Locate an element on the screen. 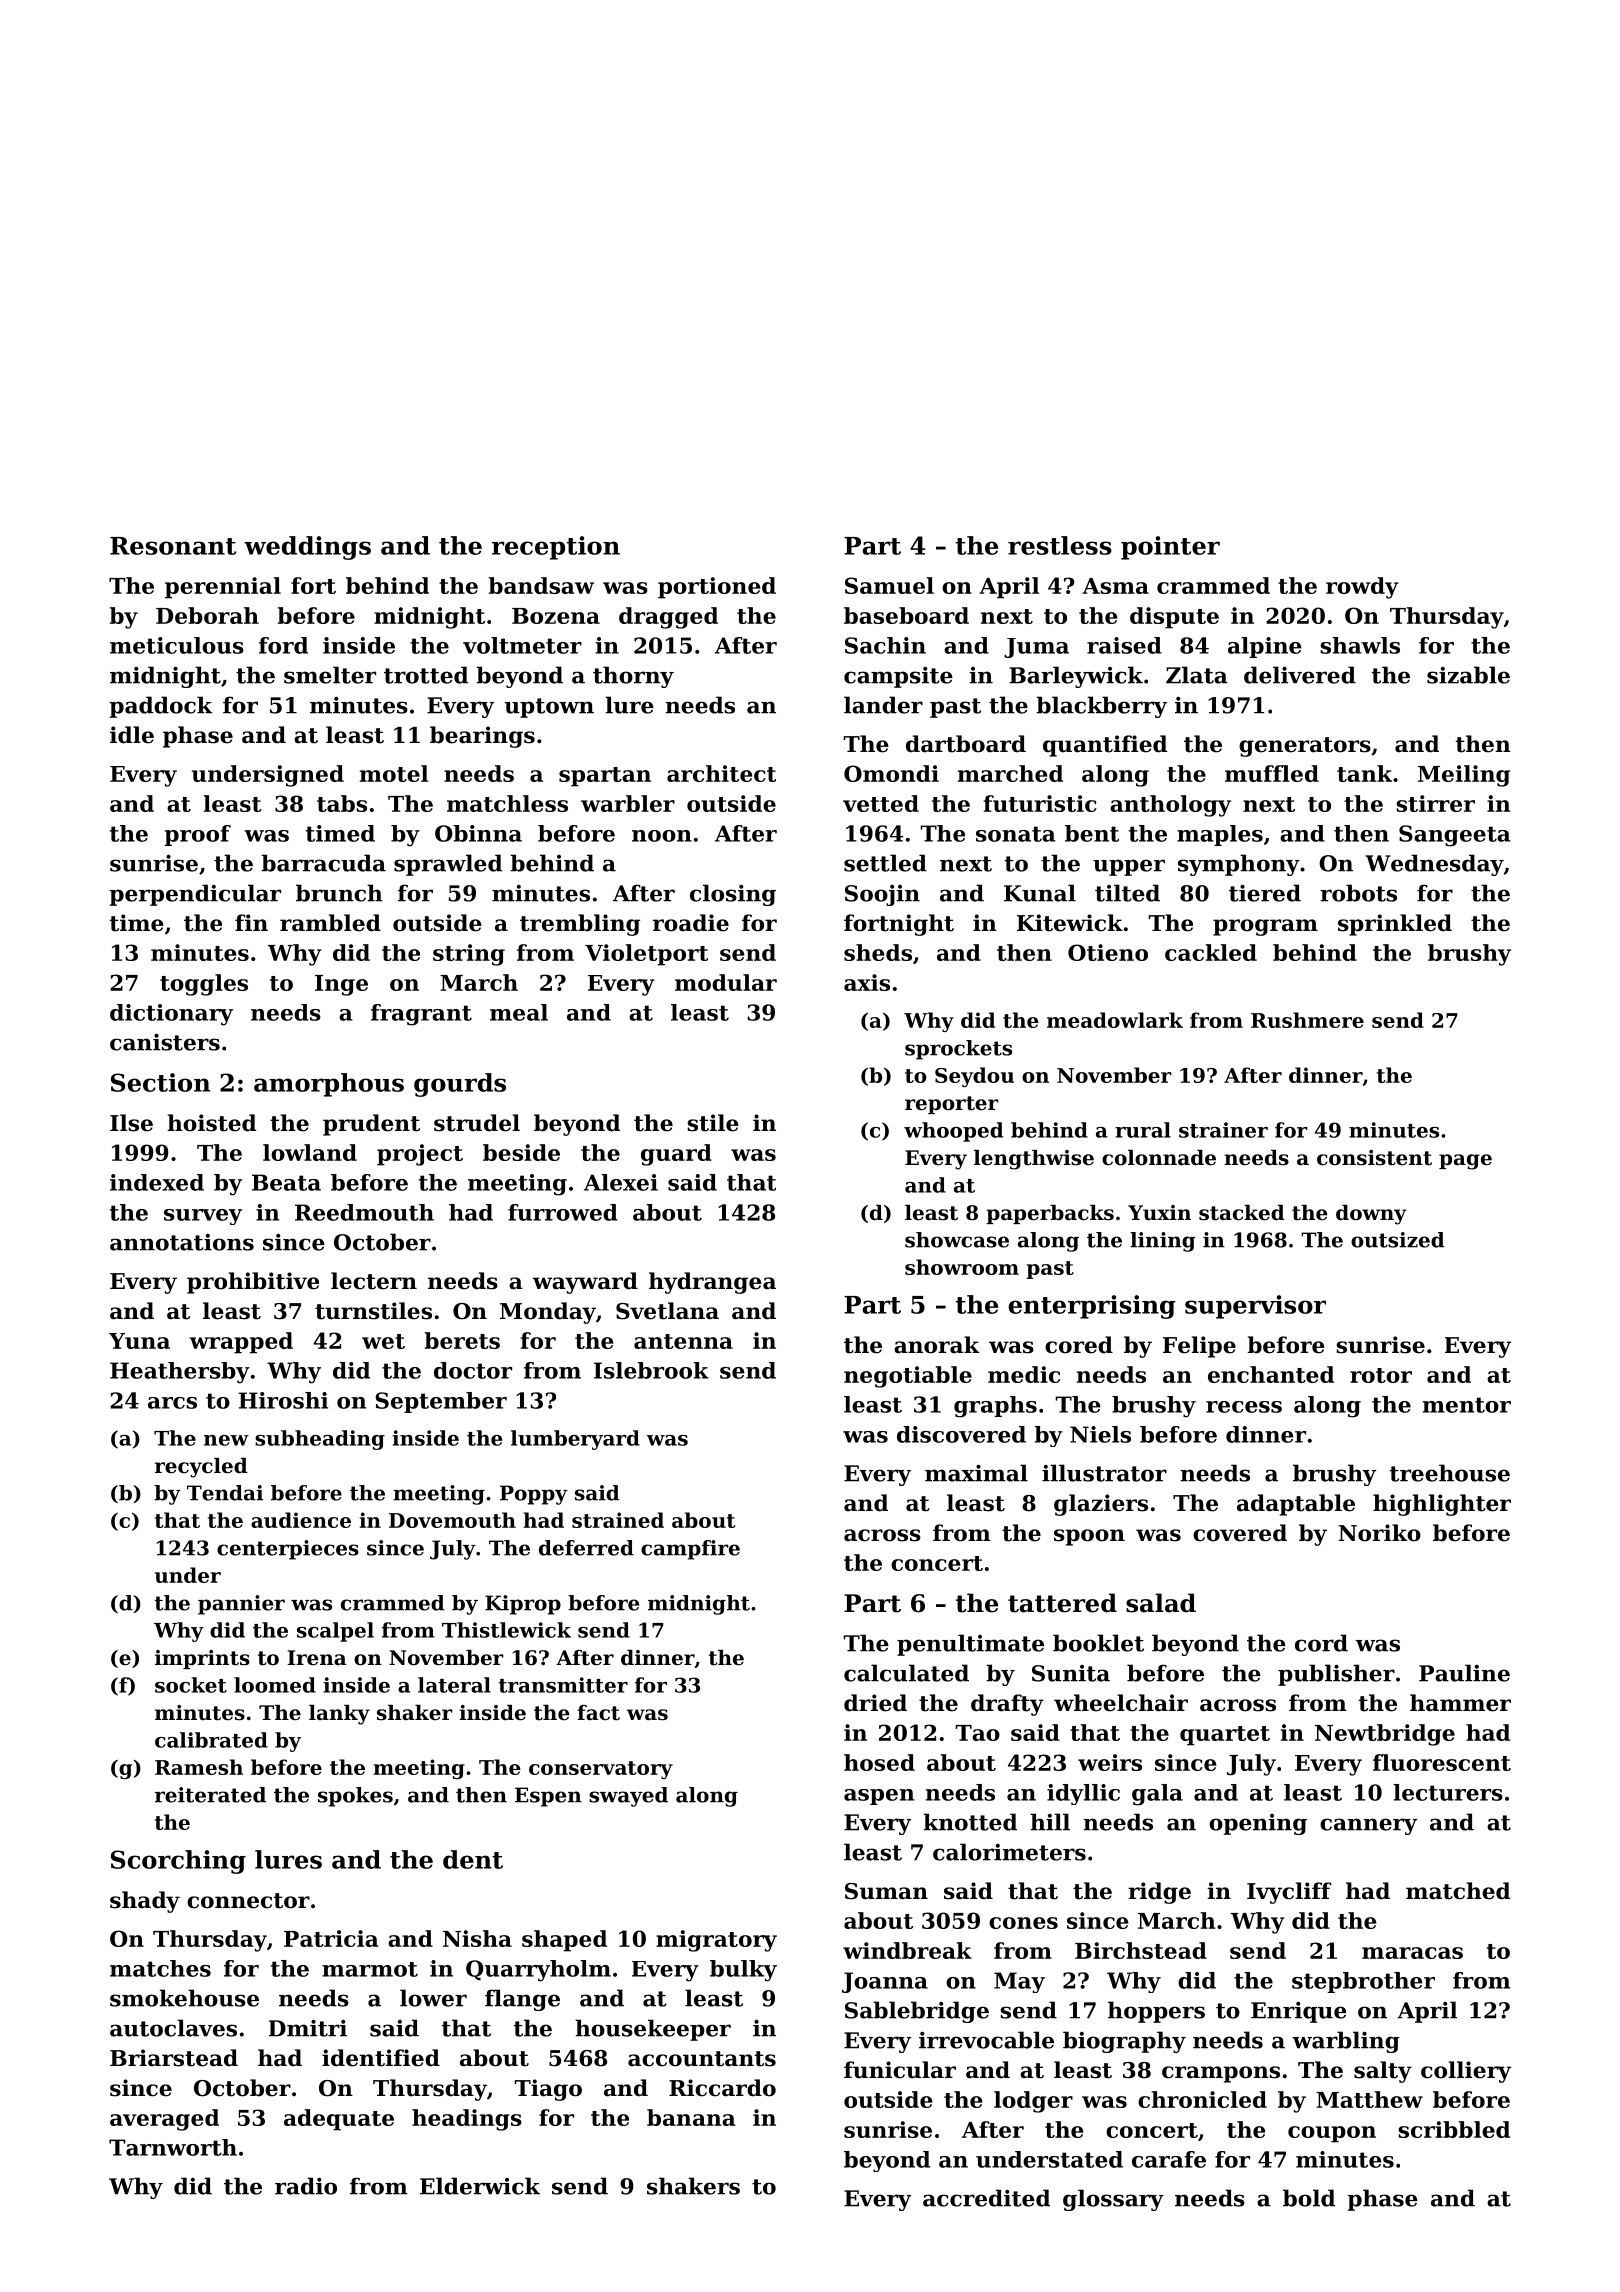 The image size is (1620, 2292). aspen is located at coordinates (879, 1797).
